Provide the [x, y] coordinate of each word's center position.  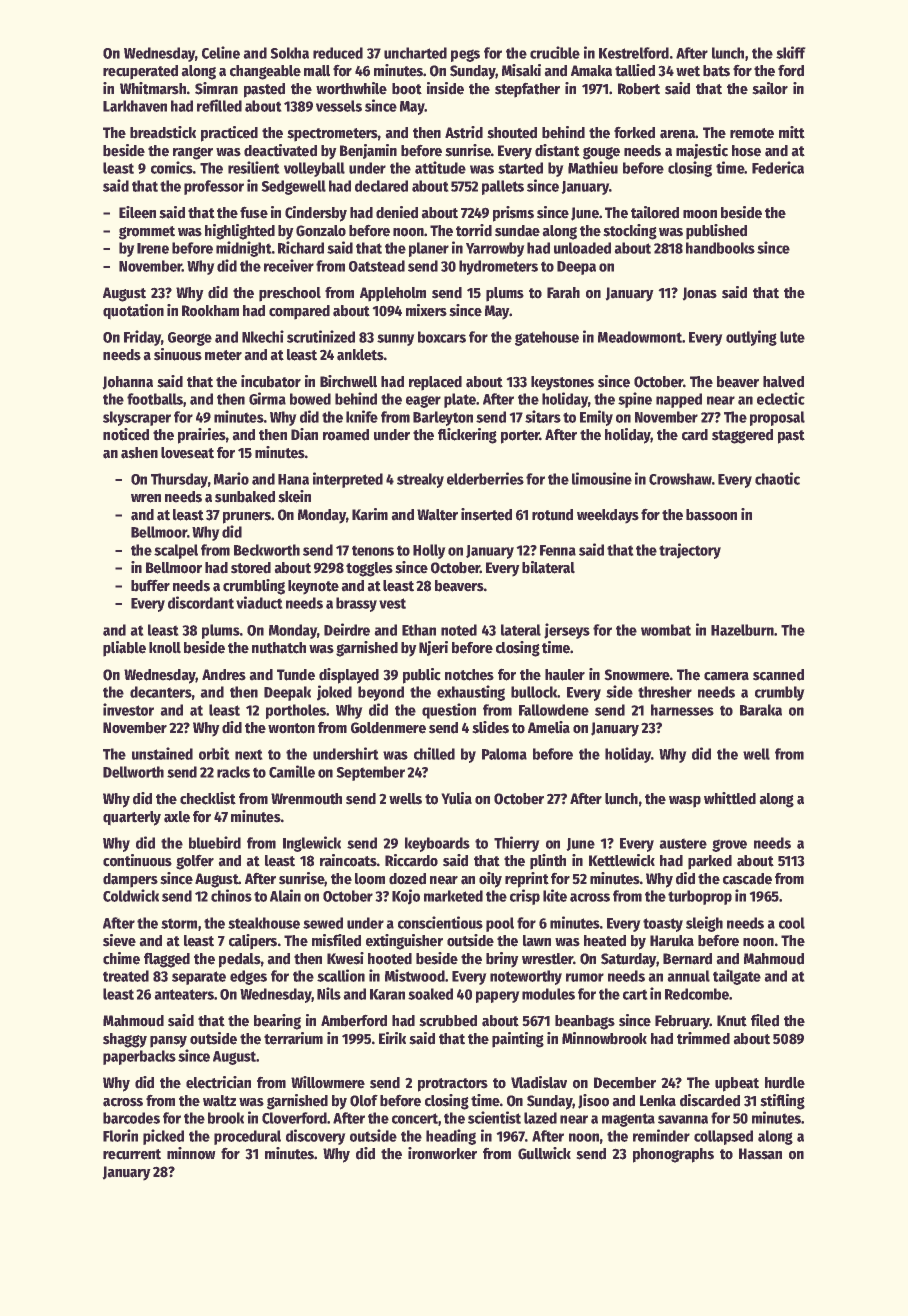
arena [677, 134]
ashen [139, 453]
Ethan [419, 630]
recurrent [132, 1154]
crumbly [780, 693]
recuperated [140, 72]
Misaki [521, 70]
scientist [494, 1117]
